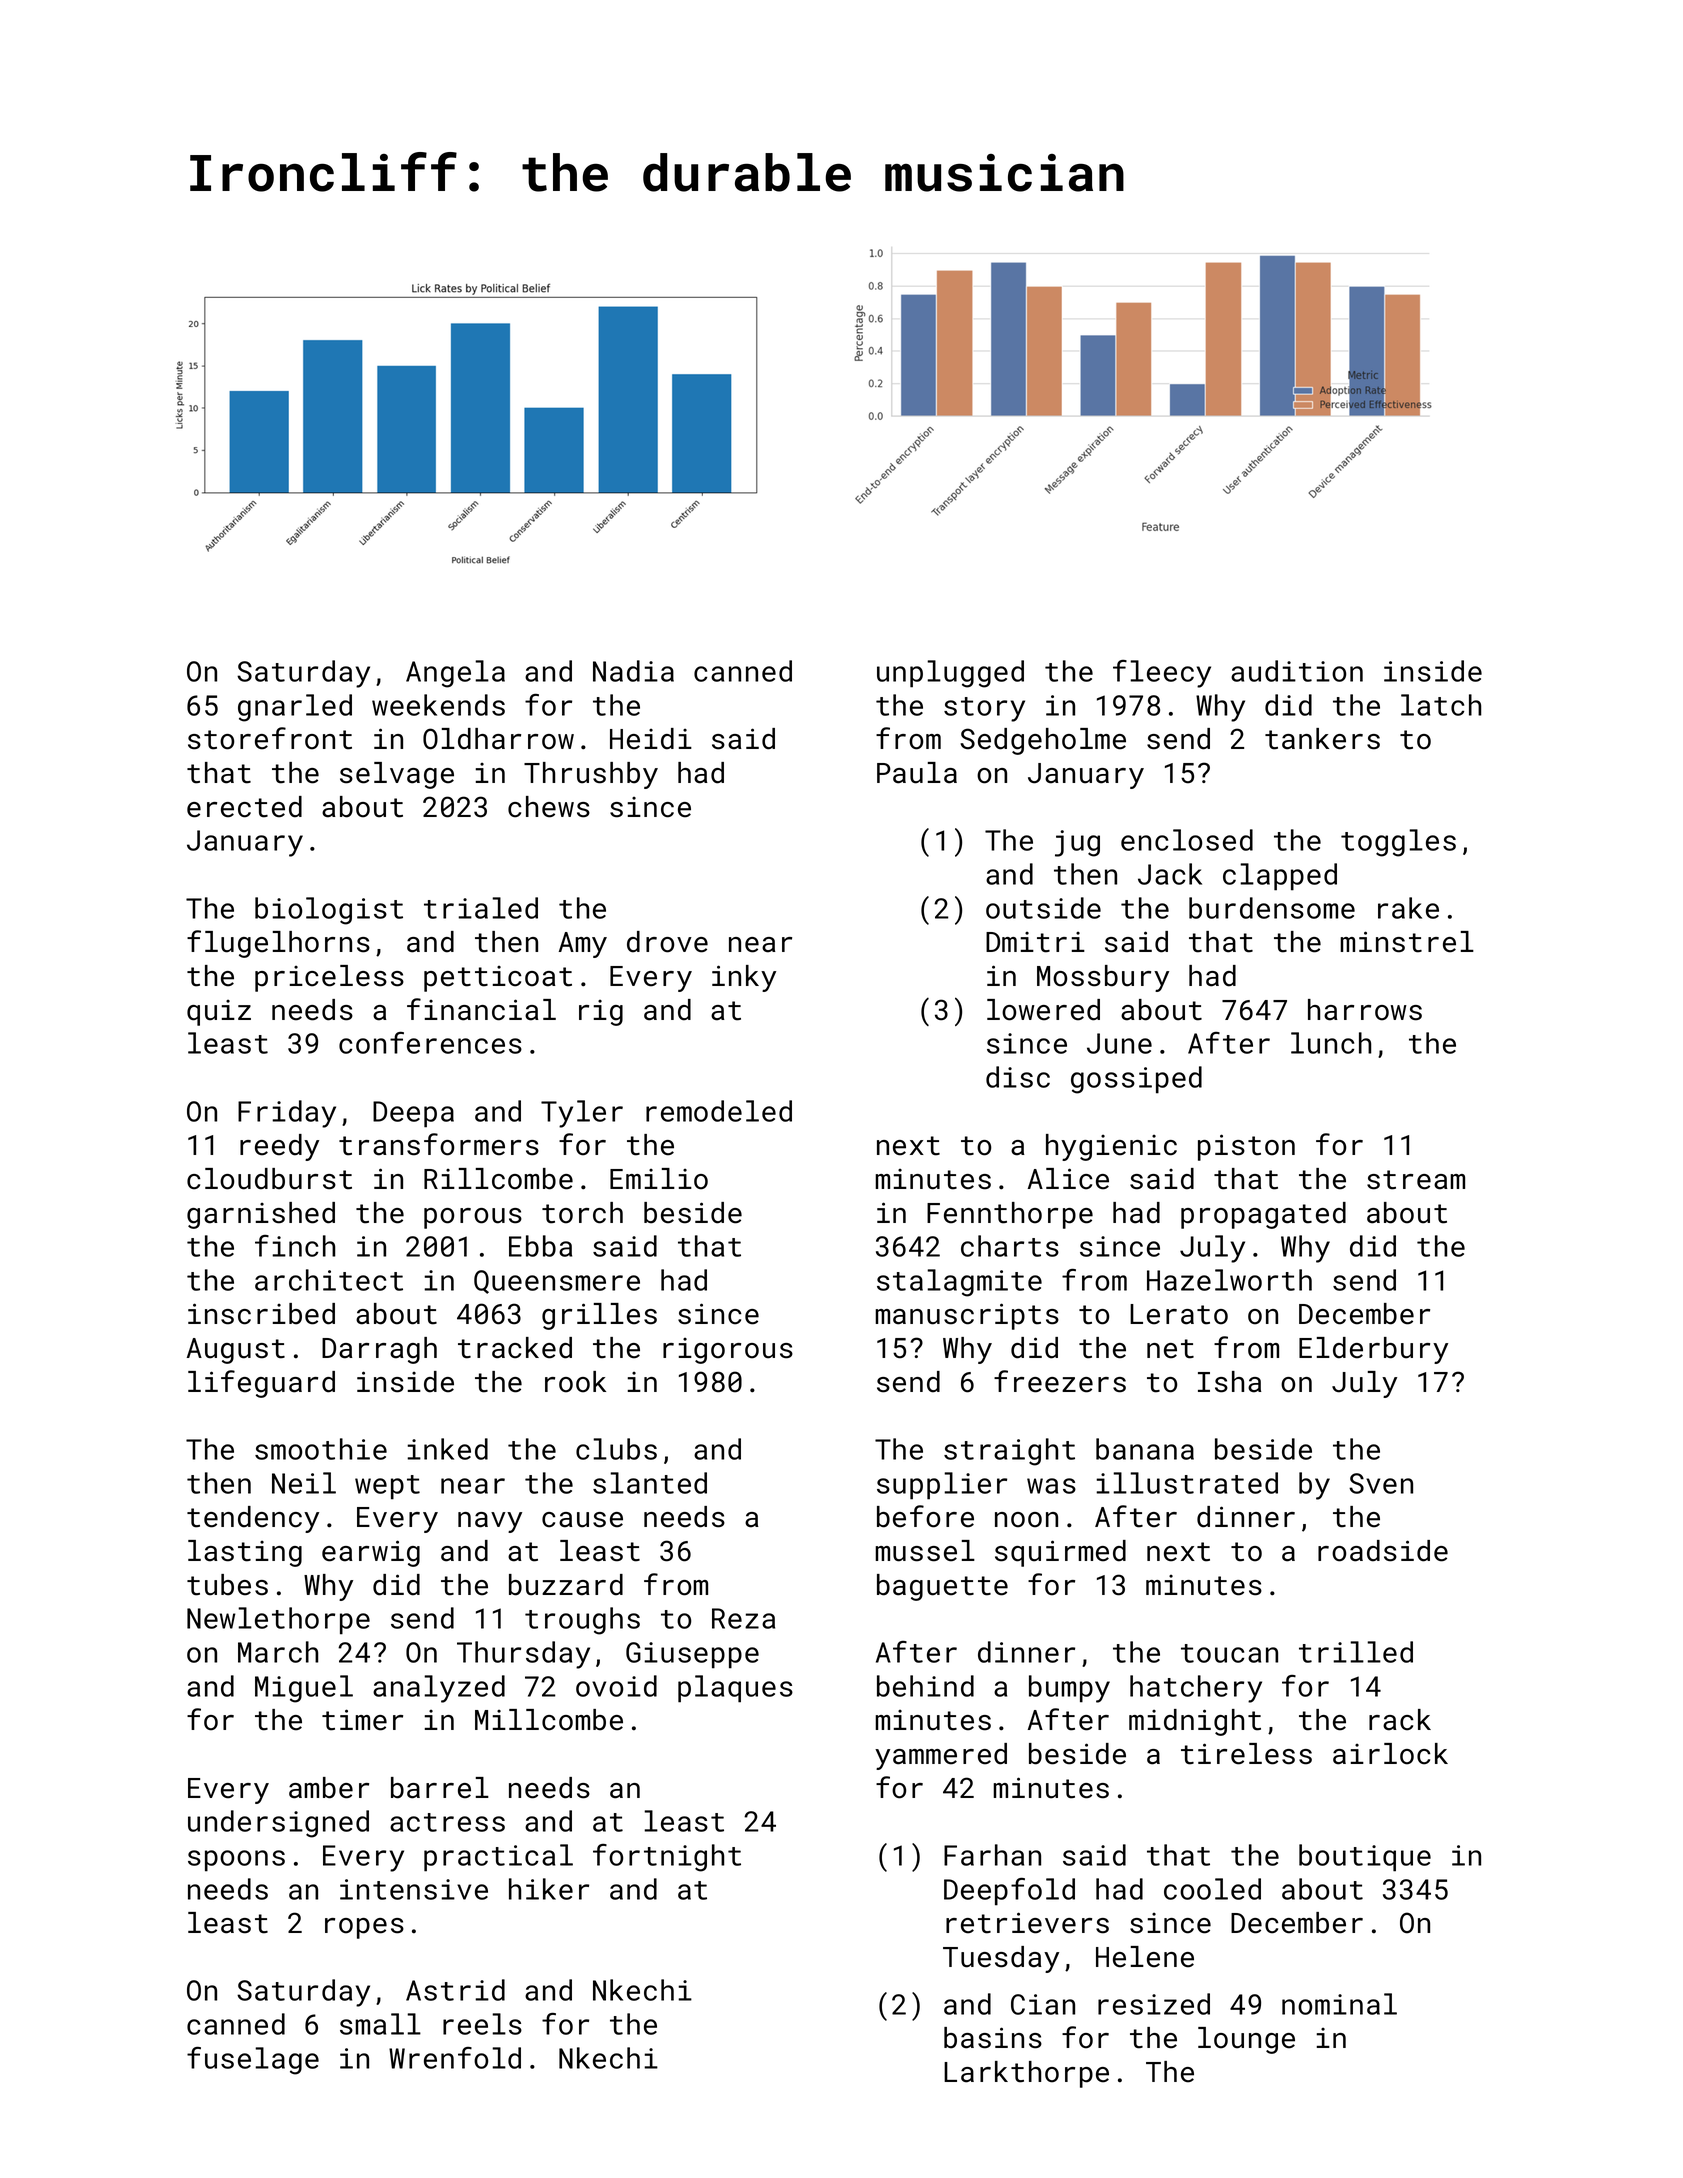 The height and width of the image is (2178, 1683). I want to click on trialed, so click(481, 908).
